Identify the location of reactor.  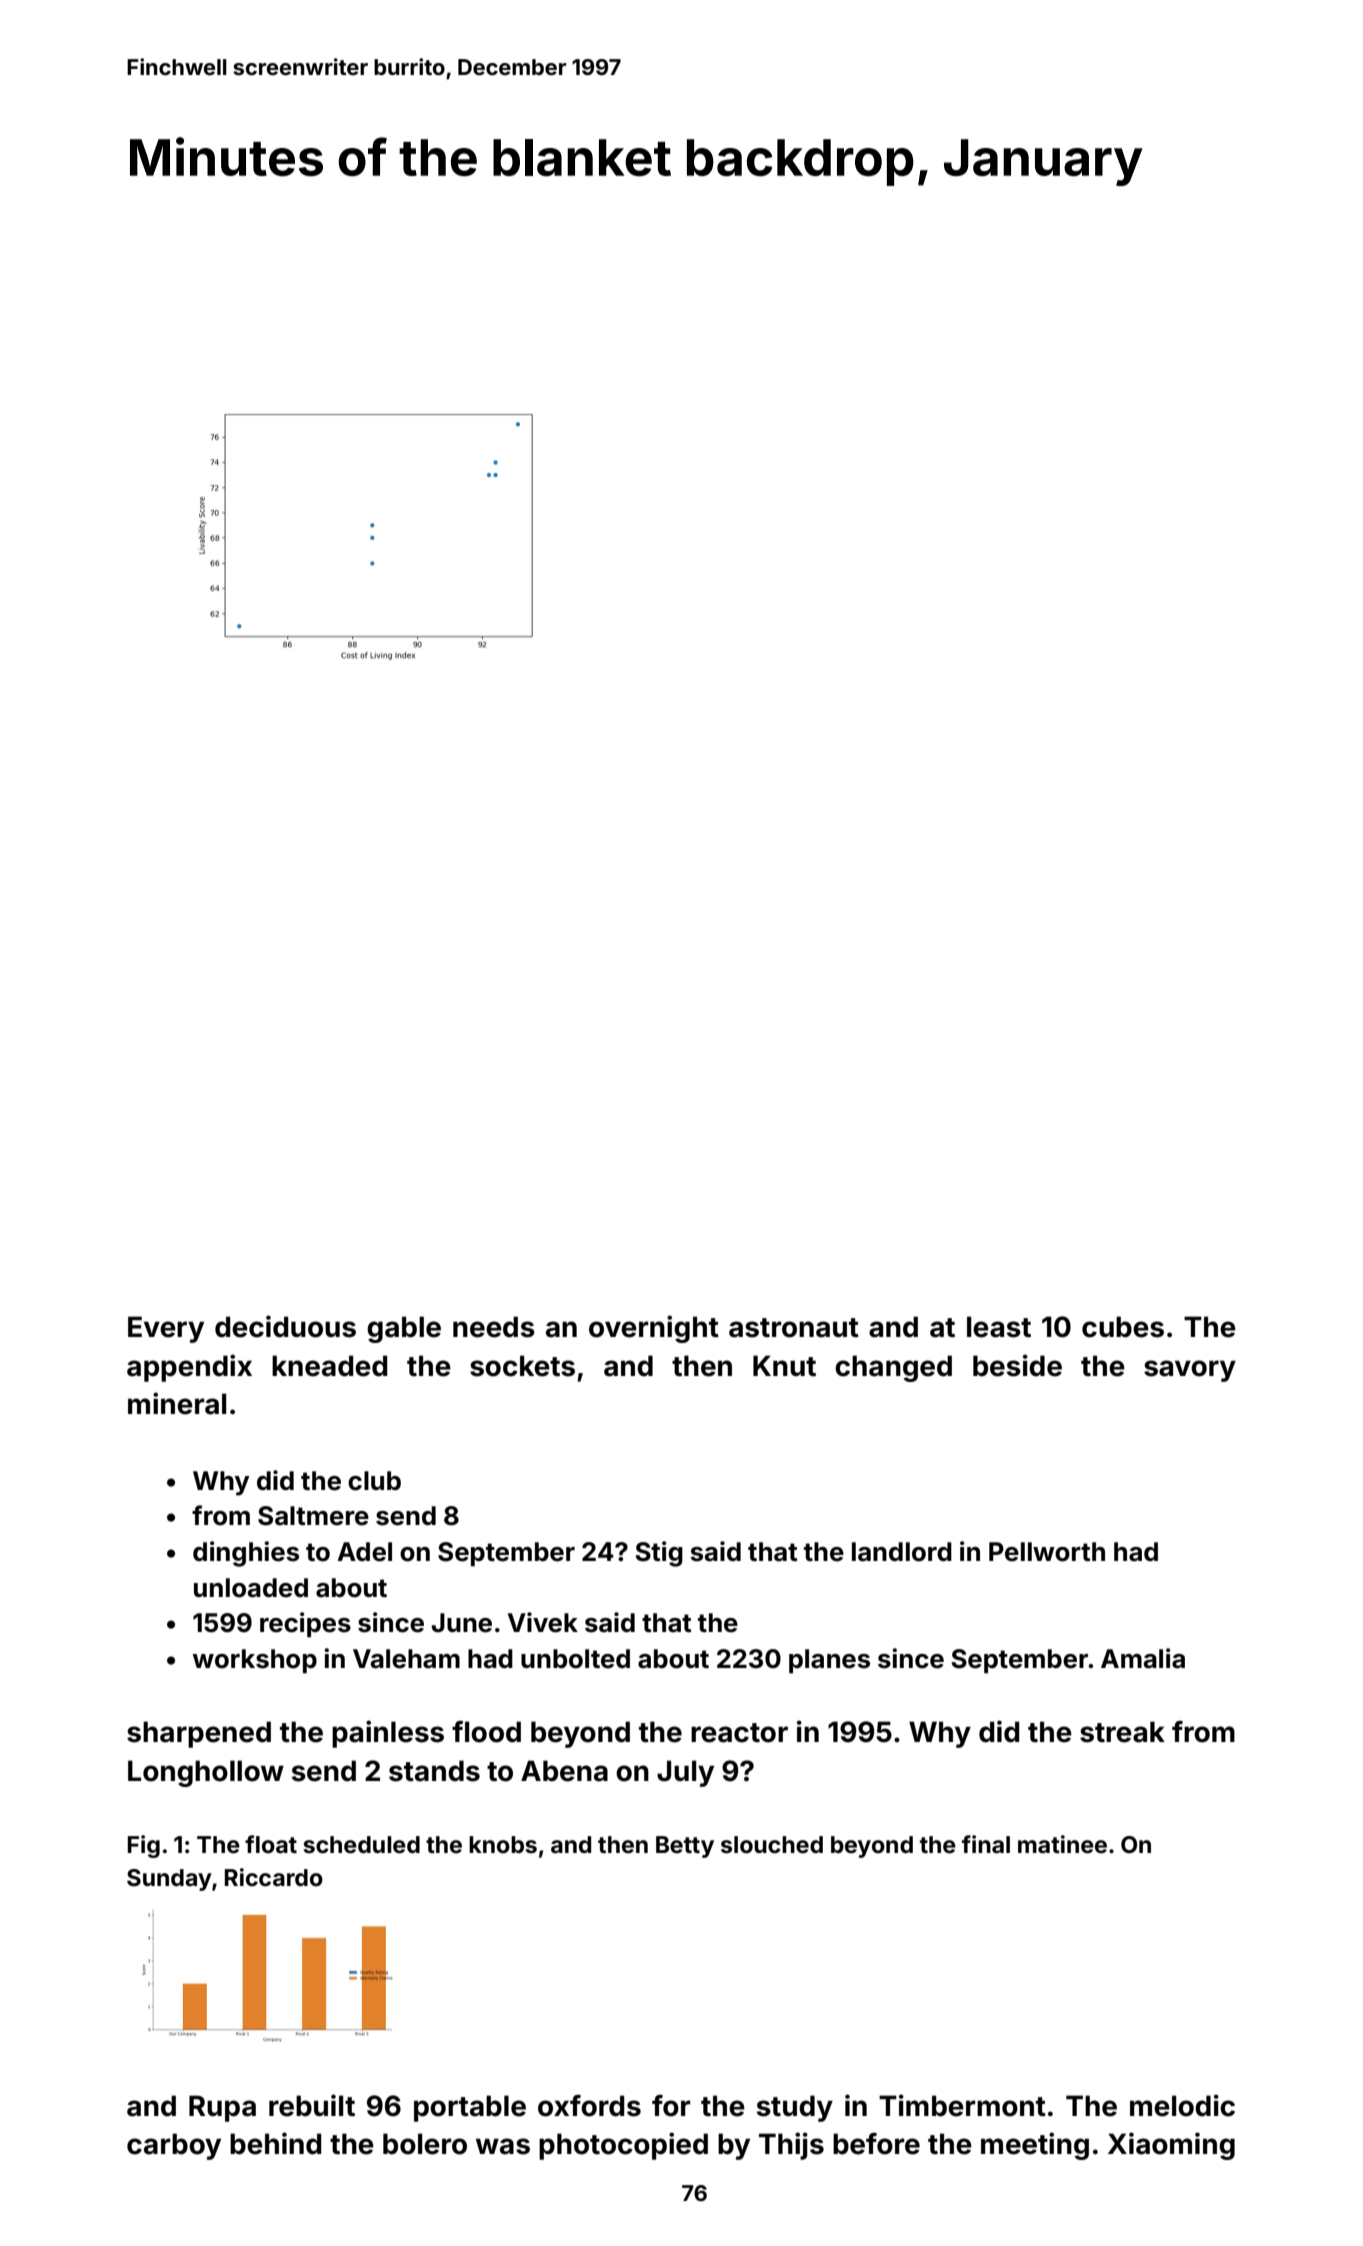
(739, 1733).
